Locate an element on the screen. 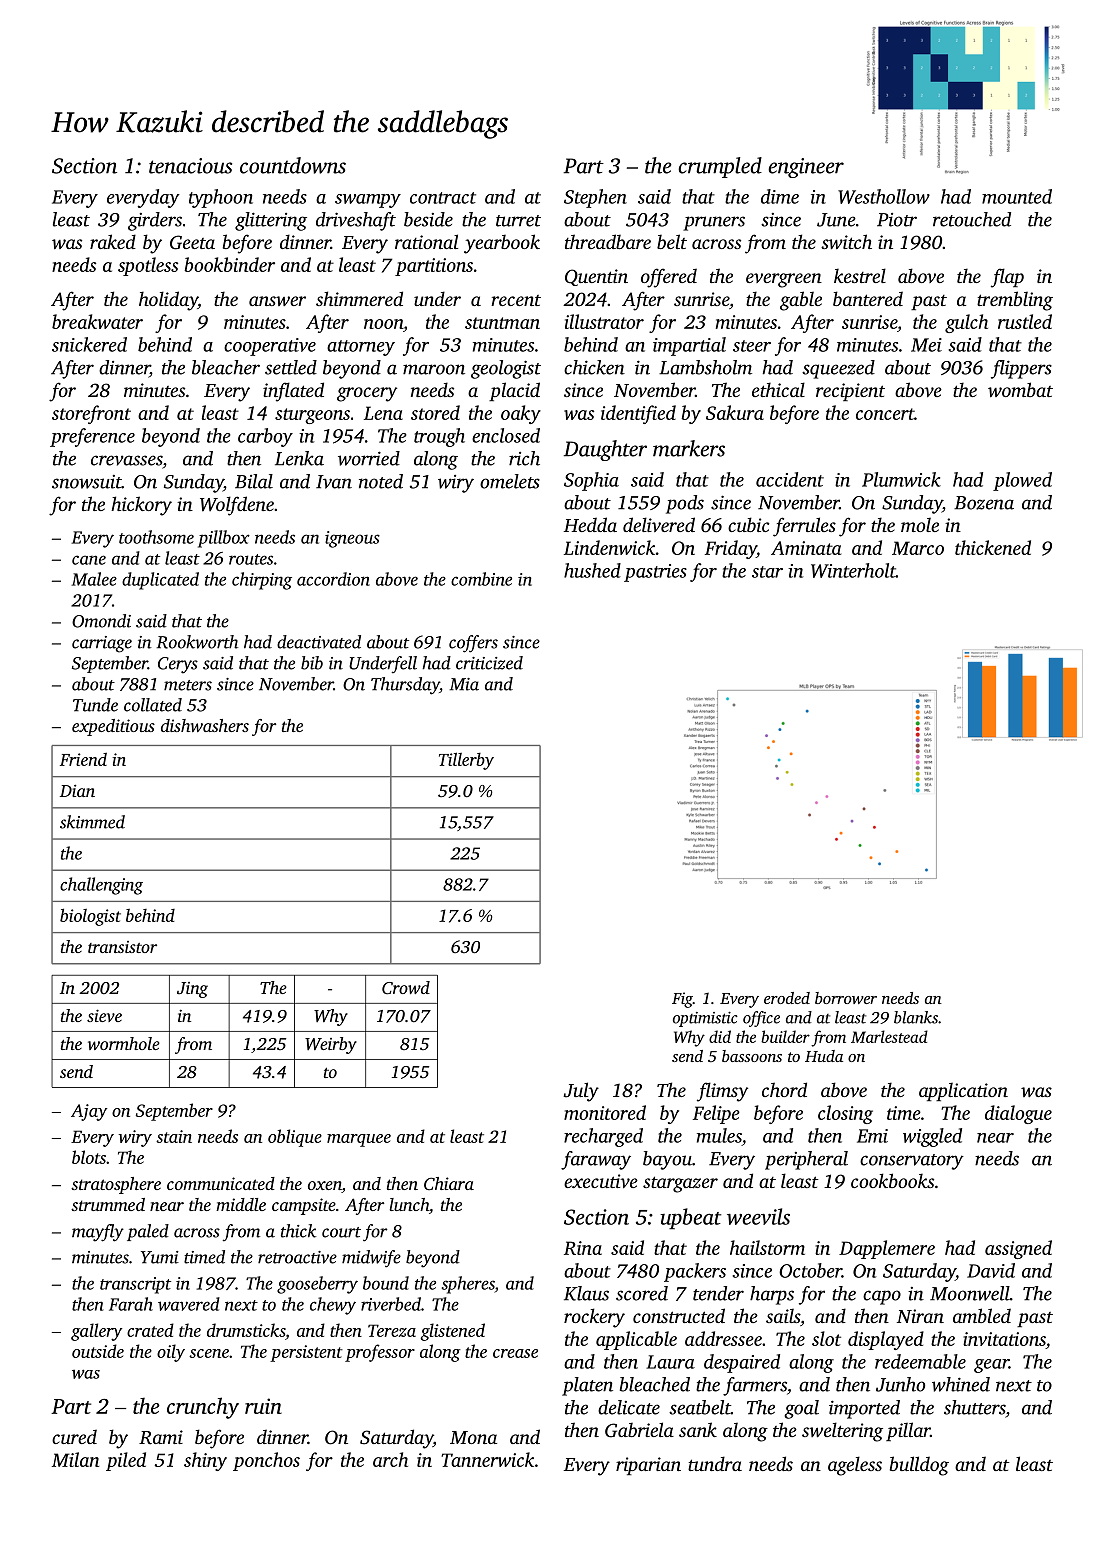  tenacious is located at coordinates (190, 166).
